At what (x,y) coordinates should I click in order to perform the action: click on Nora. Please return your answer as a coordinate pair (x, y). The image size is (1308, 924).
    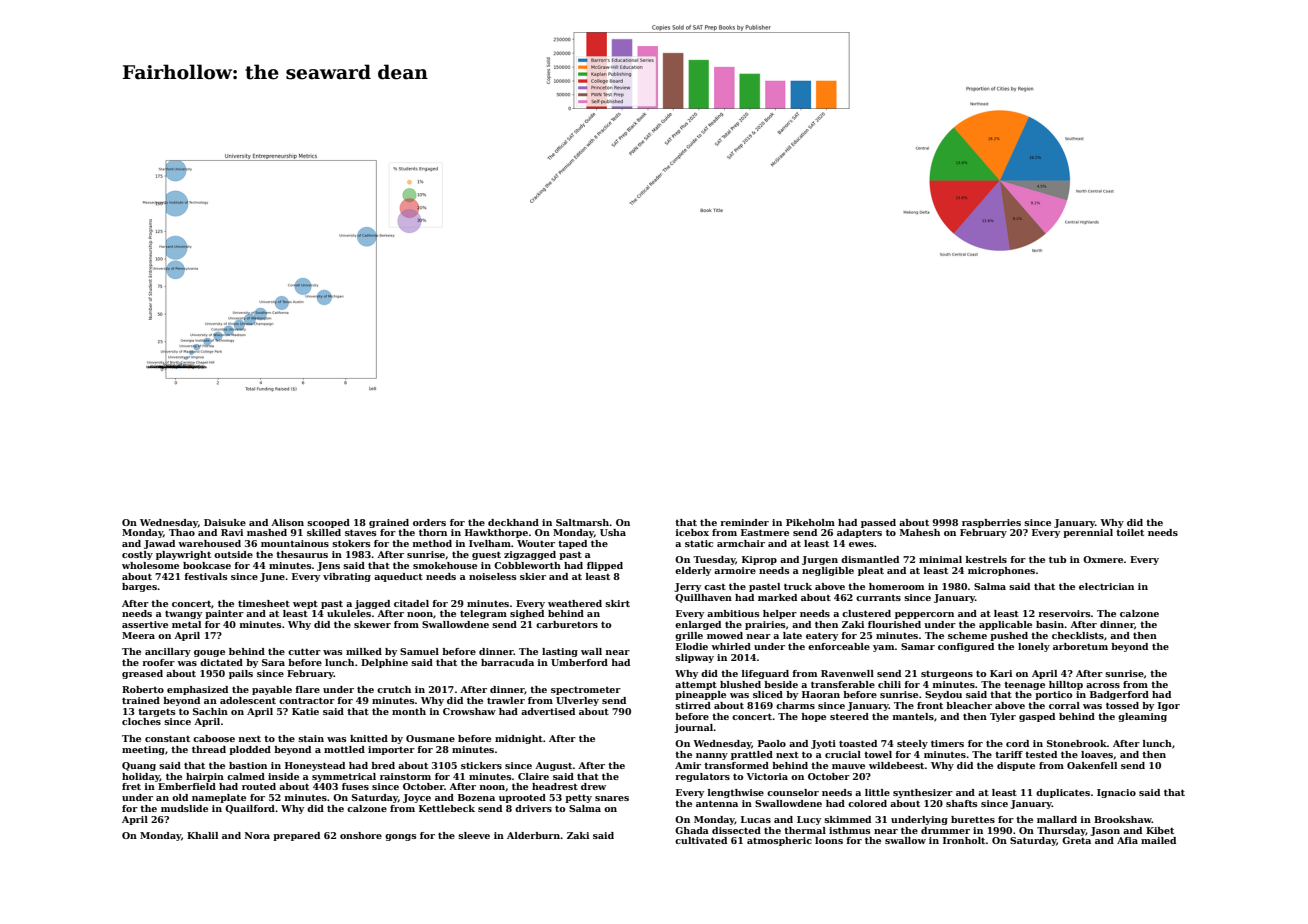
    Looking at the image, I should click on (257, 835).
